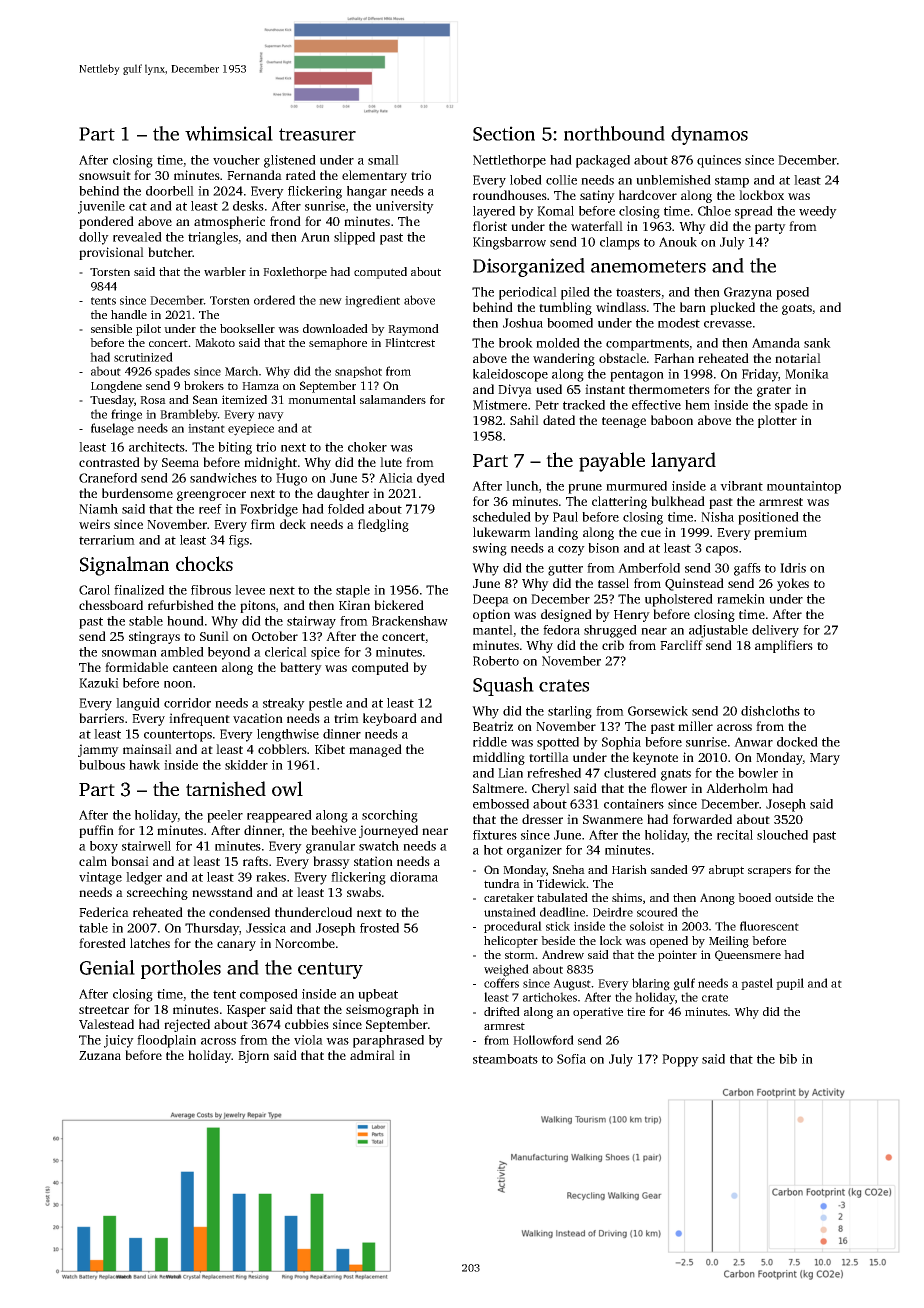  I want to click on dynamos, so click(709, 135).
